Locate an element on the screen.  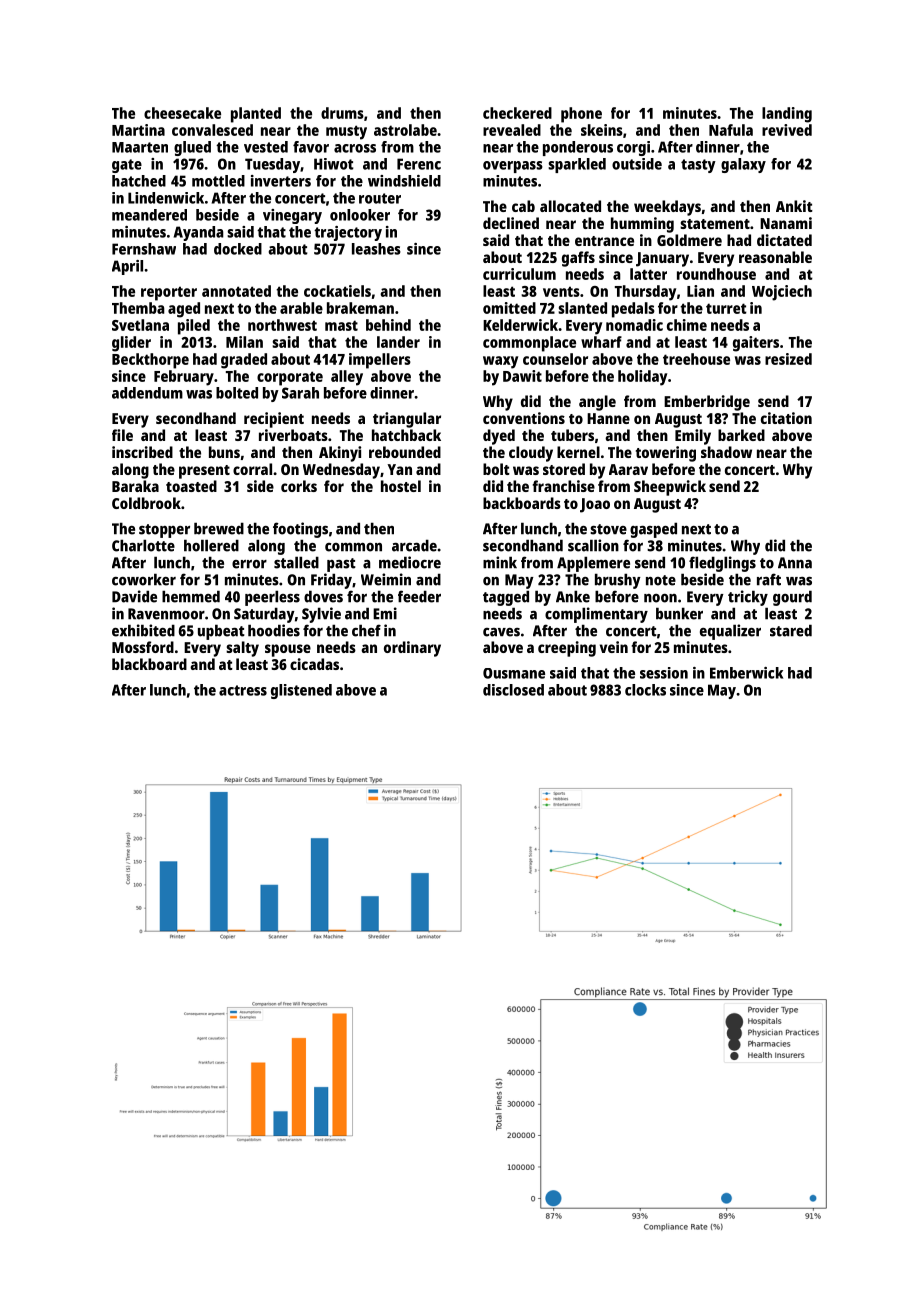
scallion is located at coordinates (593, 545).
